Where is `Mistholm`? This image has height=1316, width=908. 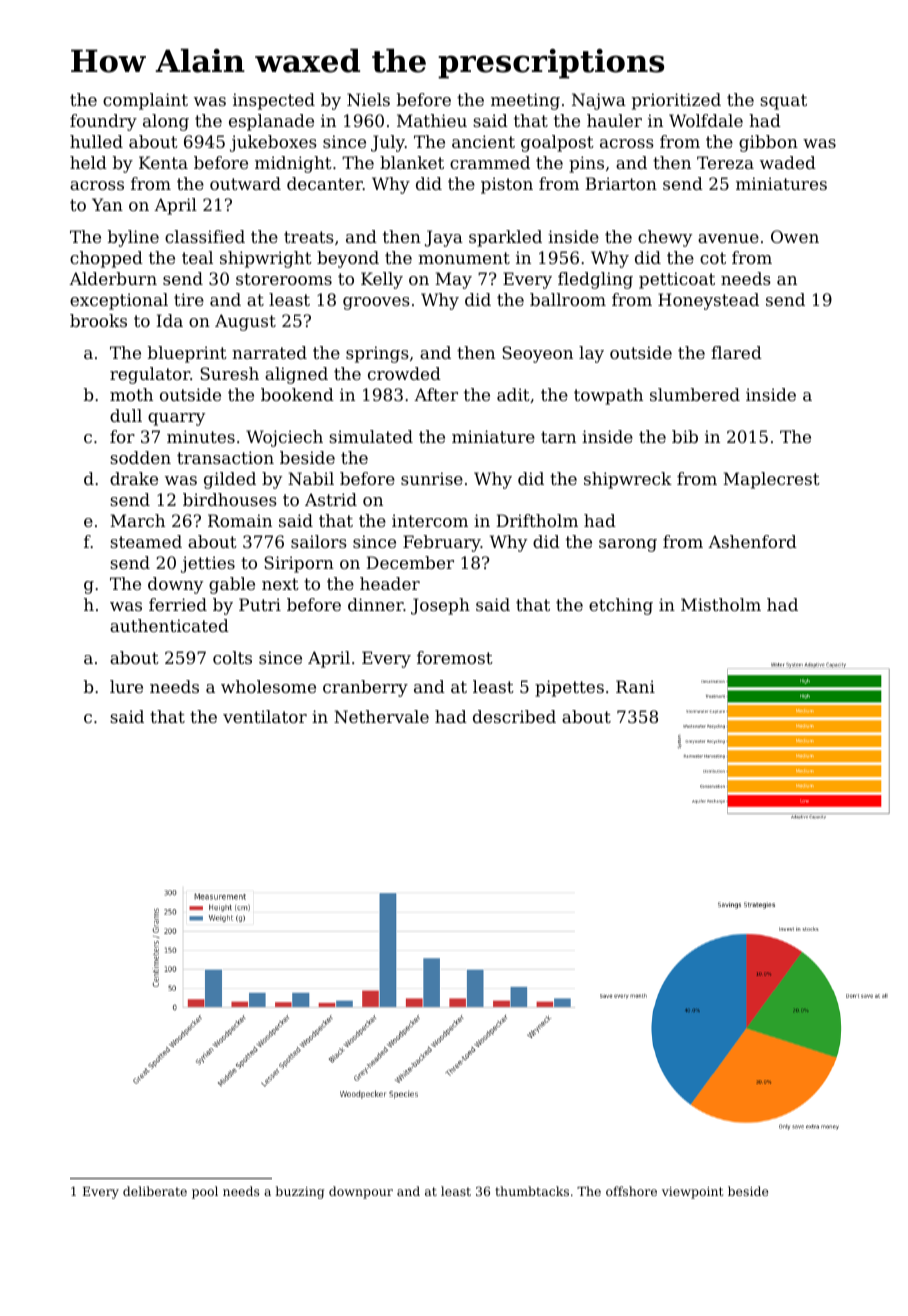
Mistholm is located at coordinates (721, 604).
